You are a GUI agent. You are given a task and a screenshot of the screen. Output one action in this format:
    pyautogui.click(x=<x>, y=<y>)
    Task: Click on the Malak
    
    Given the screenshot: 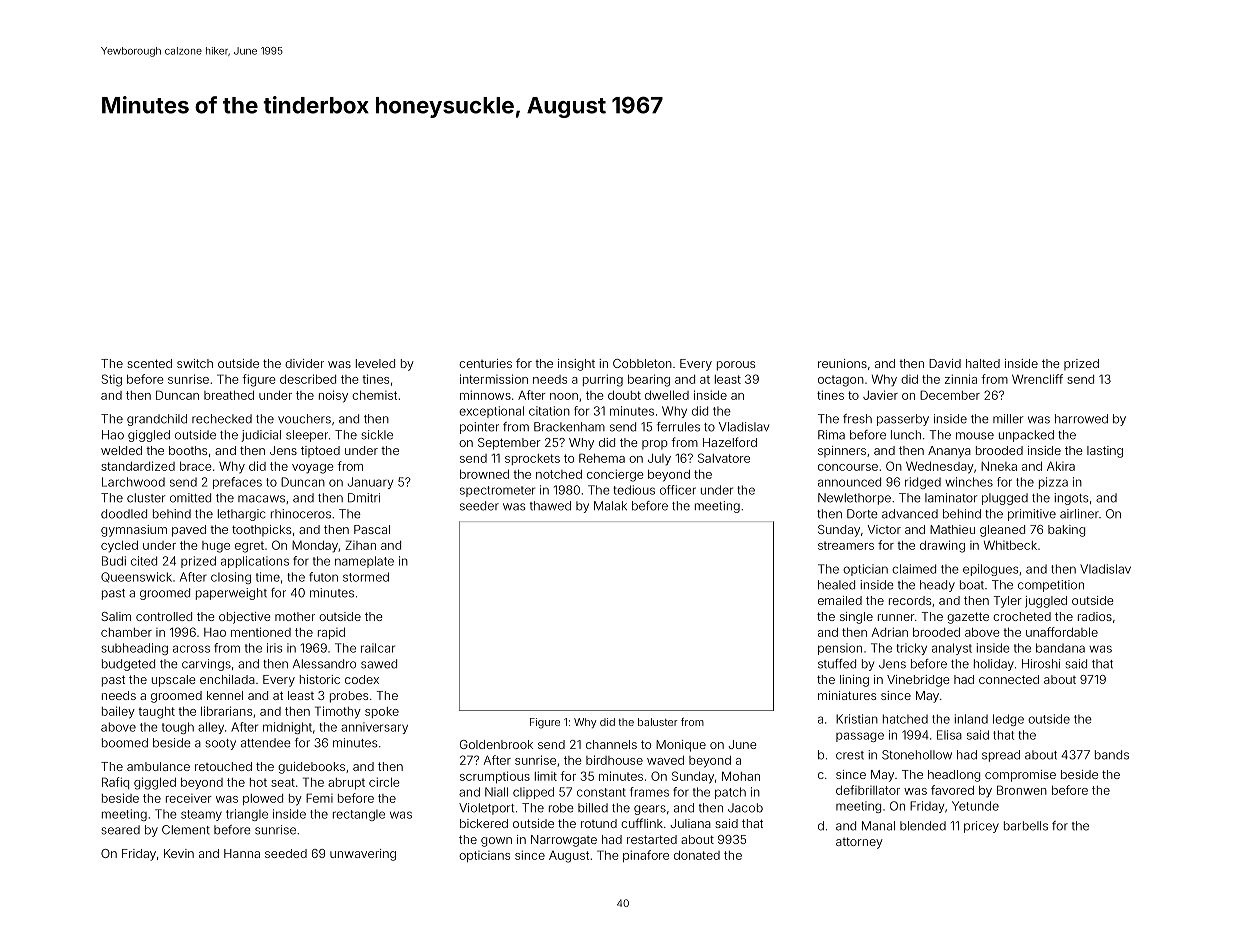 What is the action you would take?
    pyautogui.click(x=610, y=506)
